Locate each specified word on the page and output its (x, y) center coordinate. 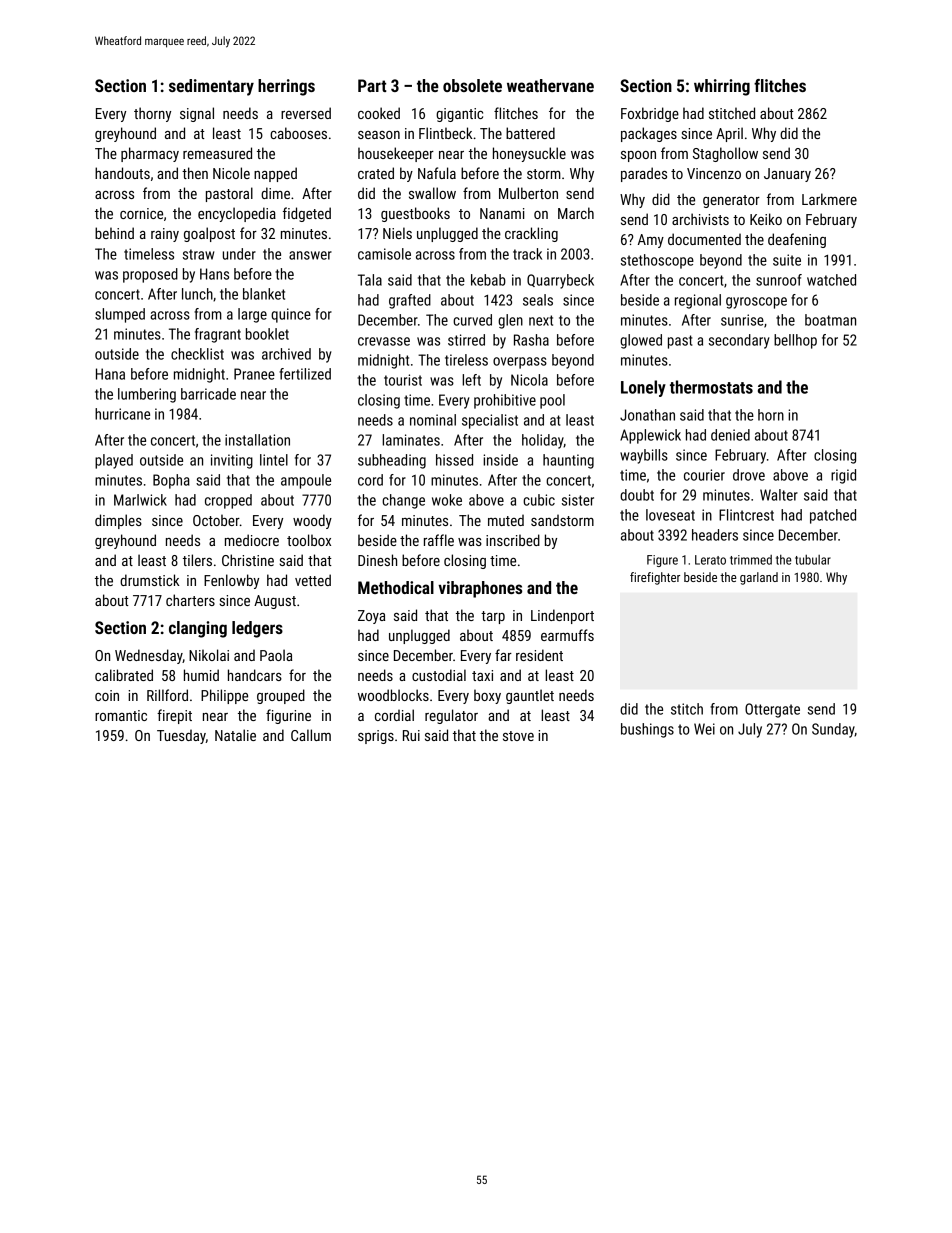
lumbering (147, 395)
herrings (286, 87)
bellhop (795, 341)
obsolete (472, 85)
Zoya (371, 617)
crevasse (384, 341)
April (729, 134)
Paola (276, 655)
